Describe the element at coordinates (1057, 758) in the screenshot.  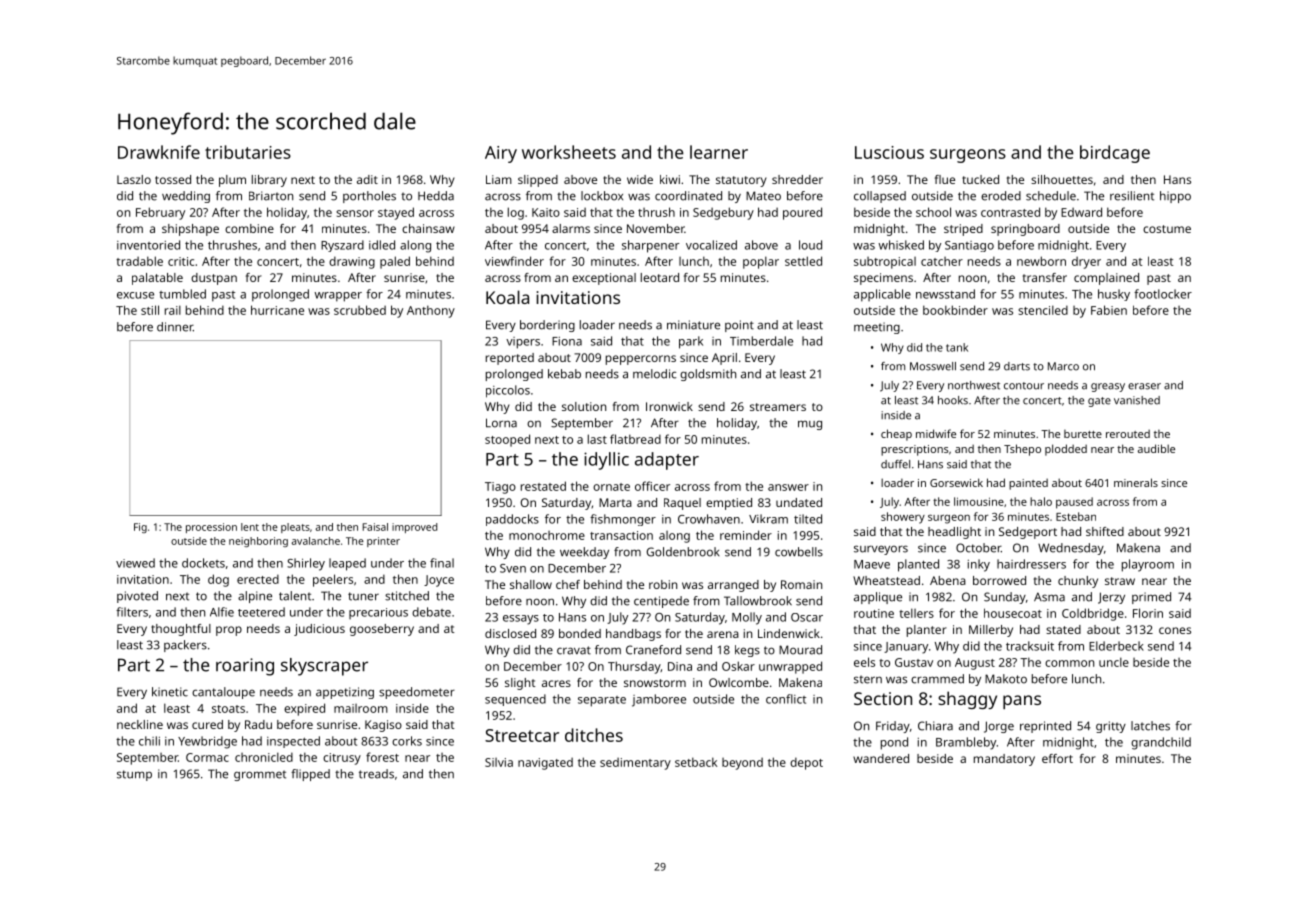
I see `effort` at that location.
